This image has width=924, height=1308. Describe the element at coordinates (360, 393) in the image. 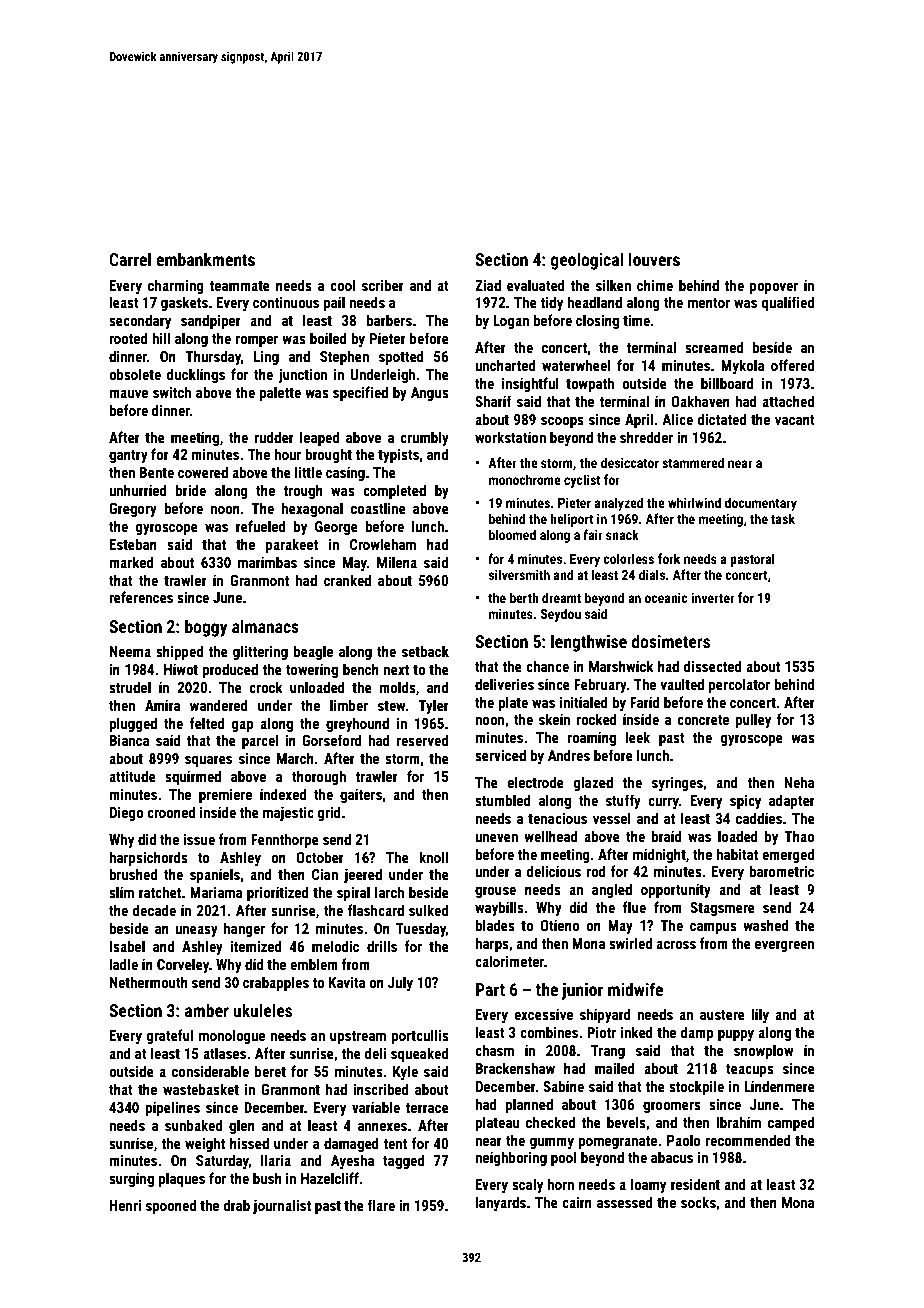

I see `specified` at that location.
